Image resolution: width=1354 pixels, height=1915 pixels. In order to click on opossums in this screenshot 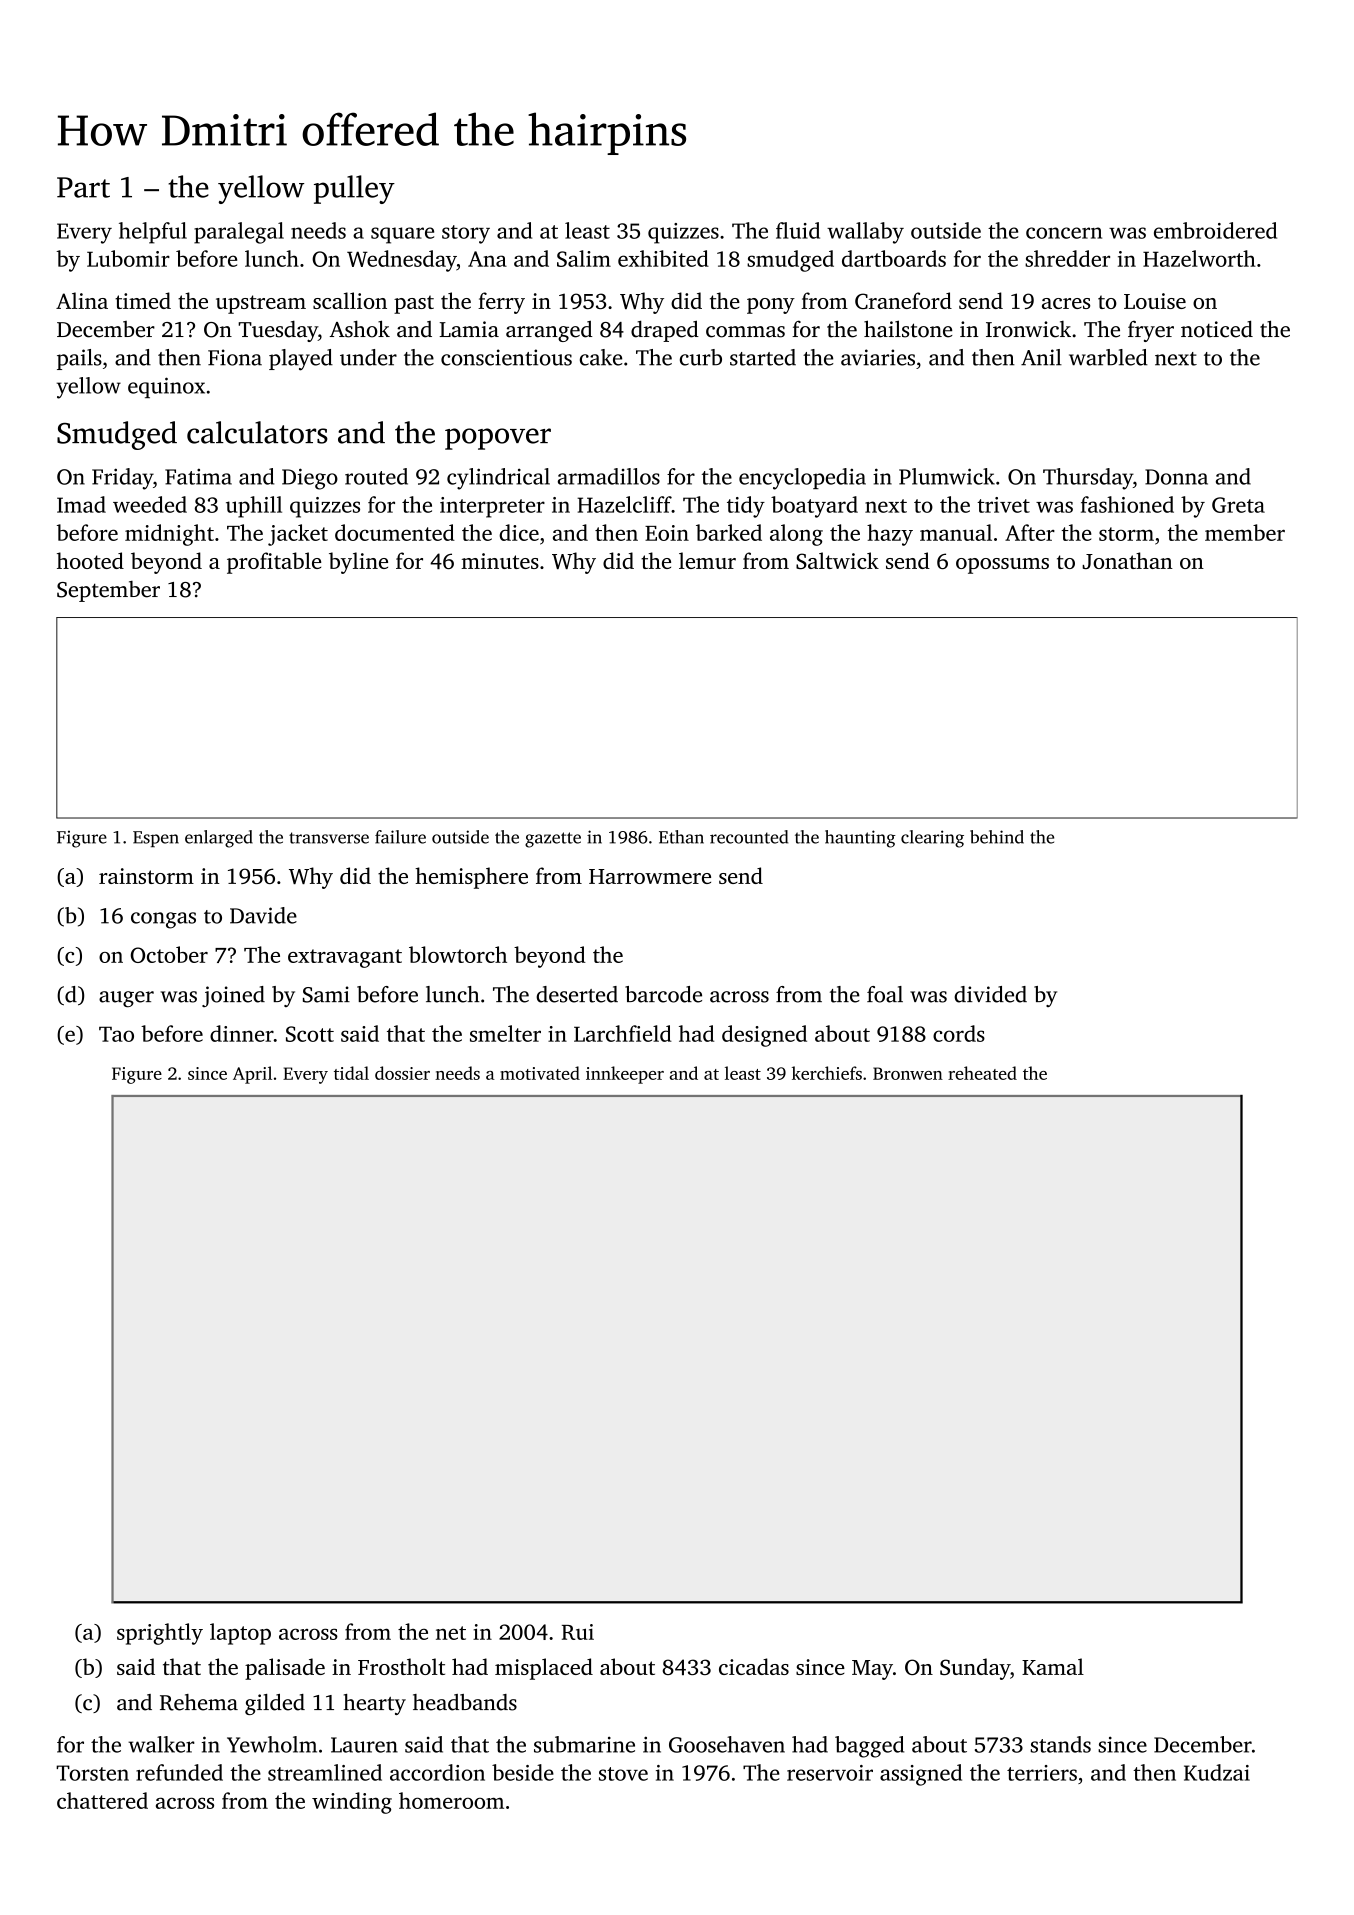, I will do `click(1002, 566)`.
